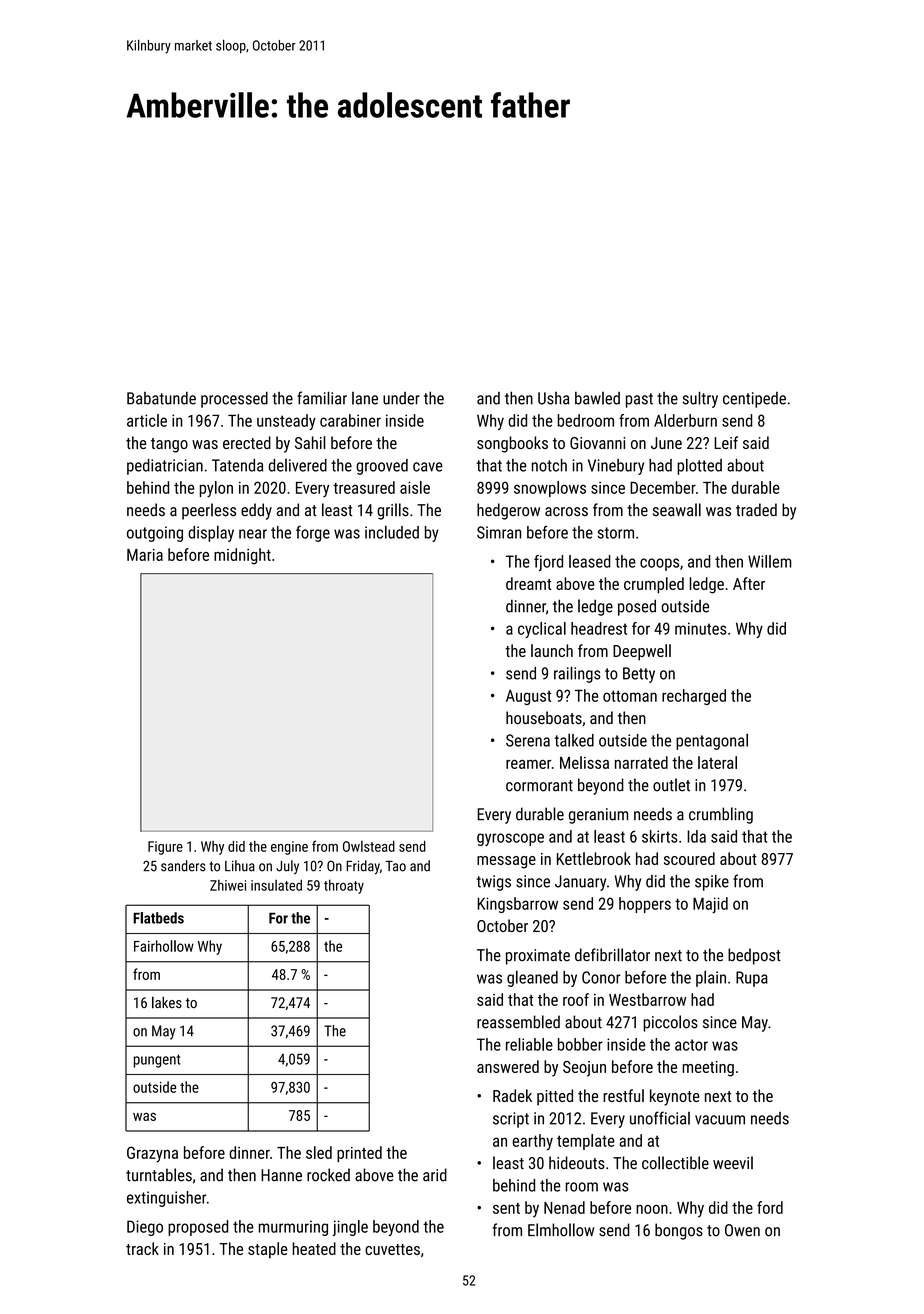 The height and width of the screenshot is (1314, 924). Describe the element at coordinates (234, 399) in the screenshot. I see `processed` at that location.
